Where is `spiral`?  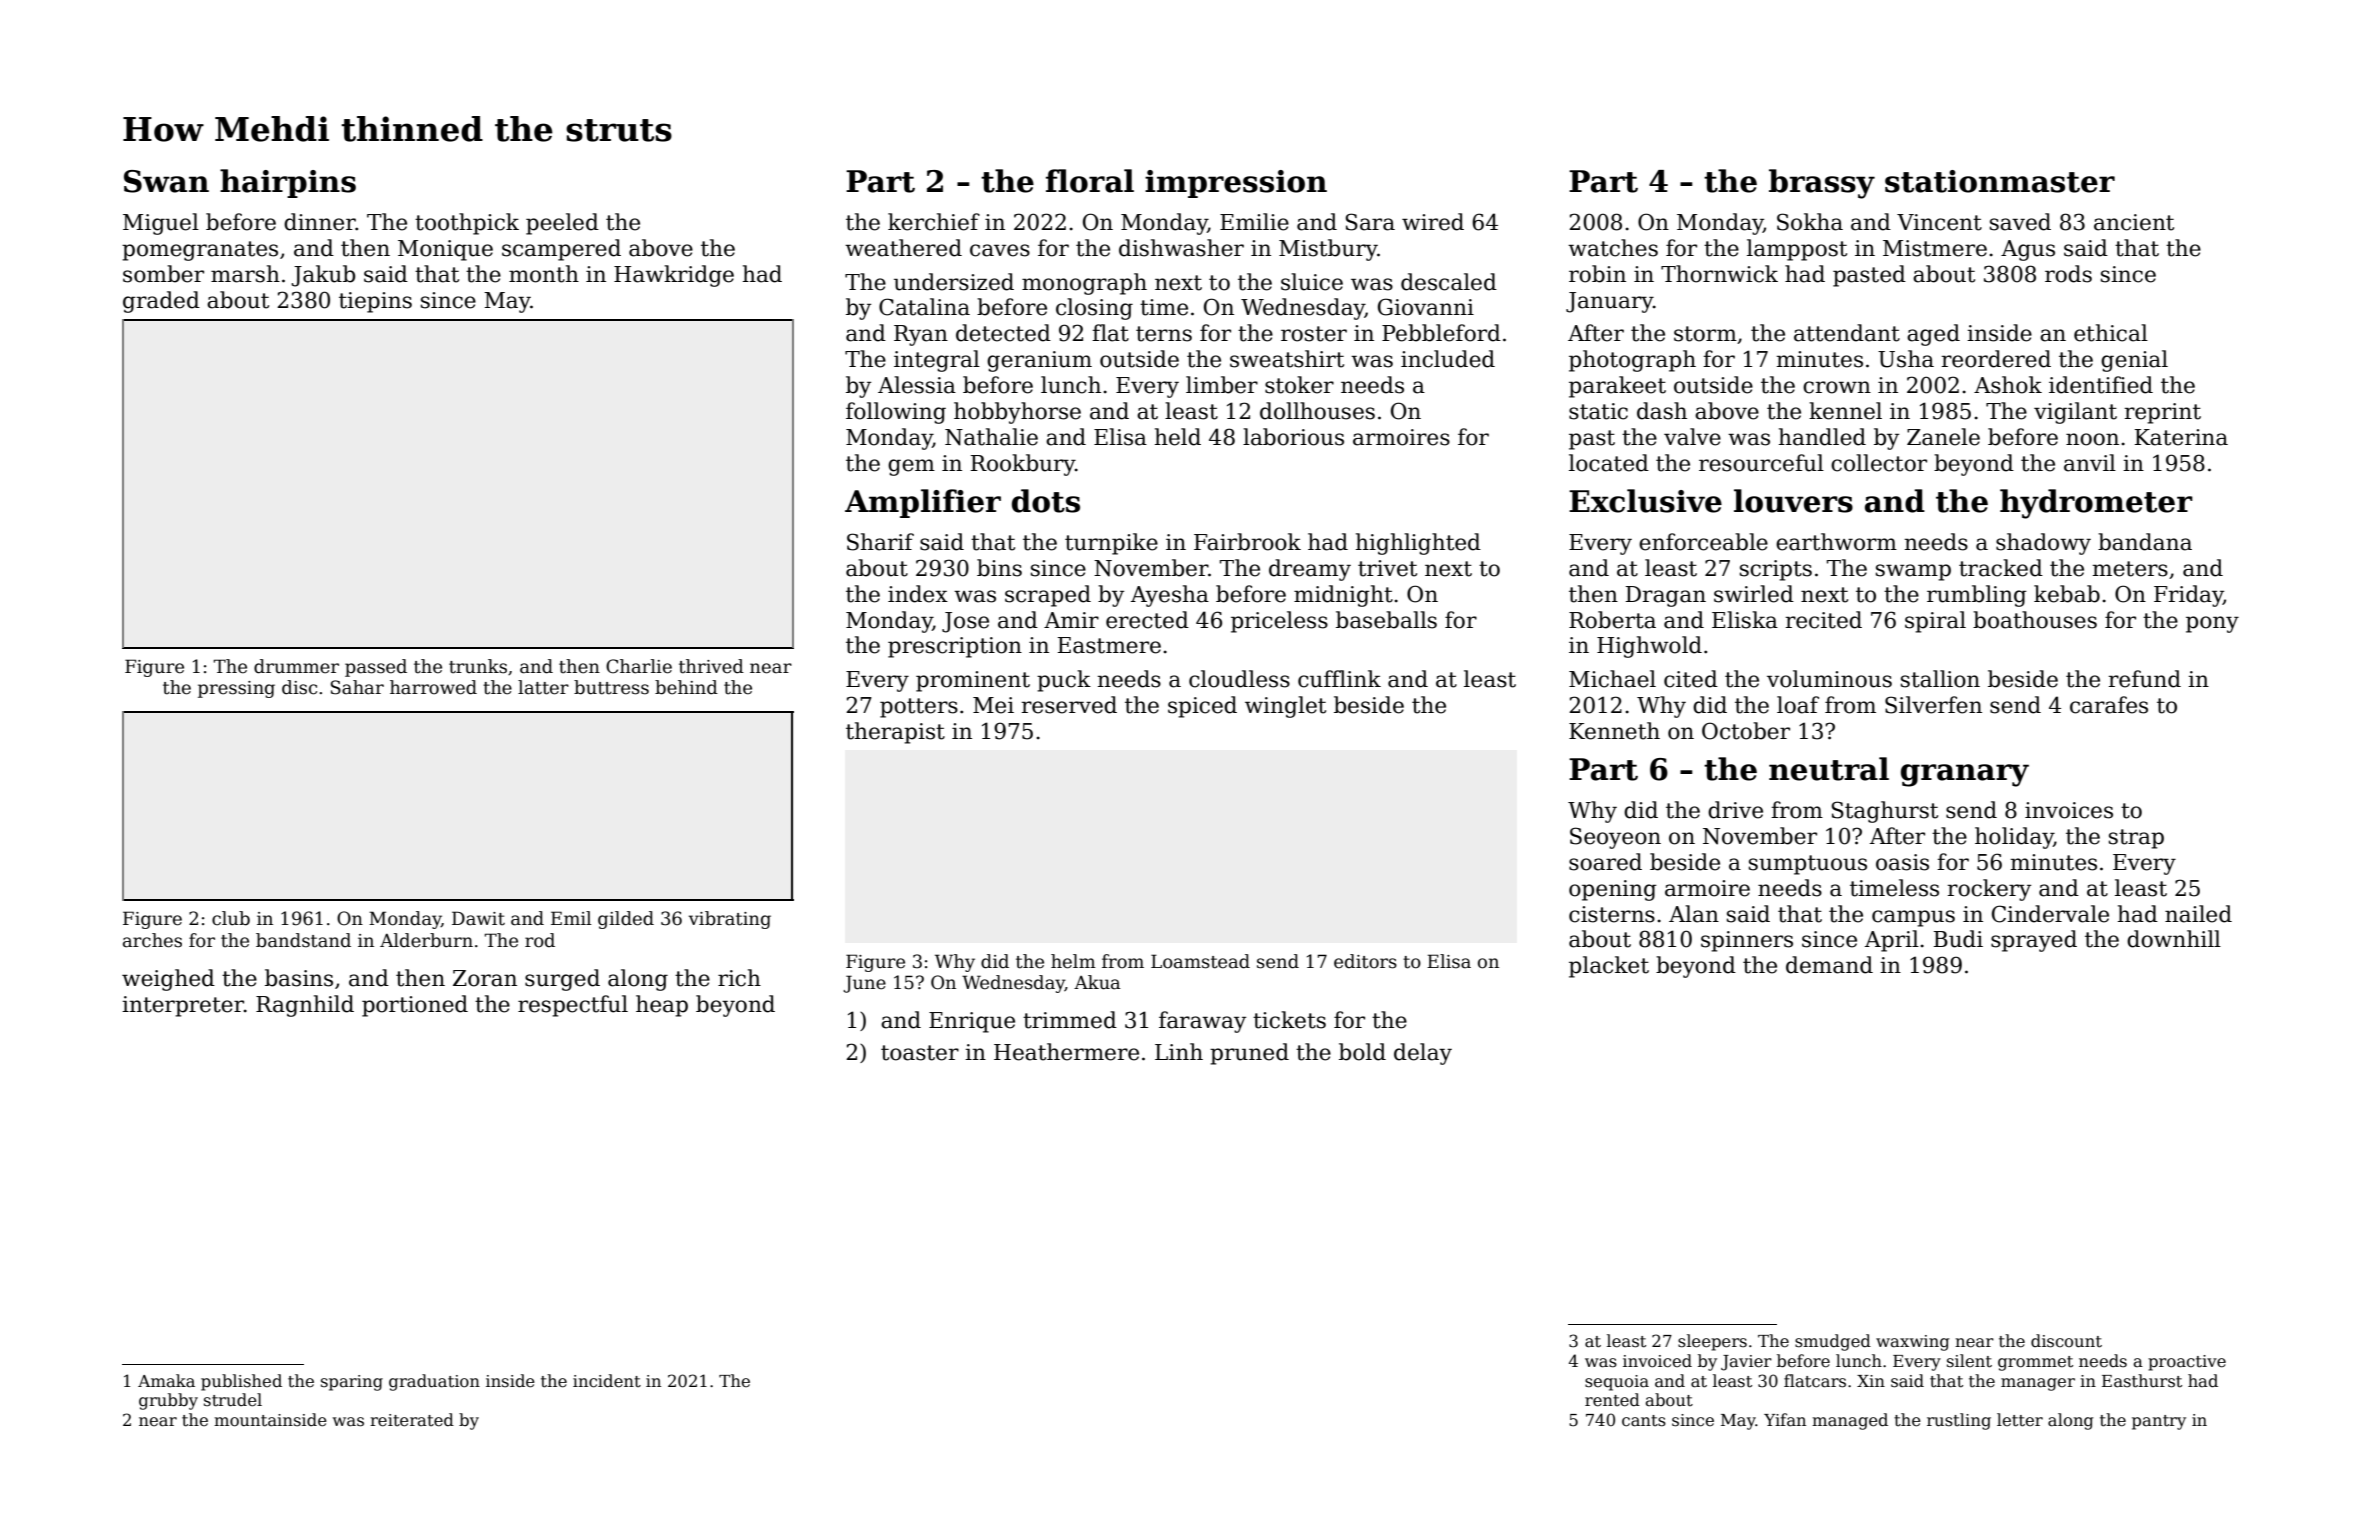
spiral is located at coordinates (1935, 622).
